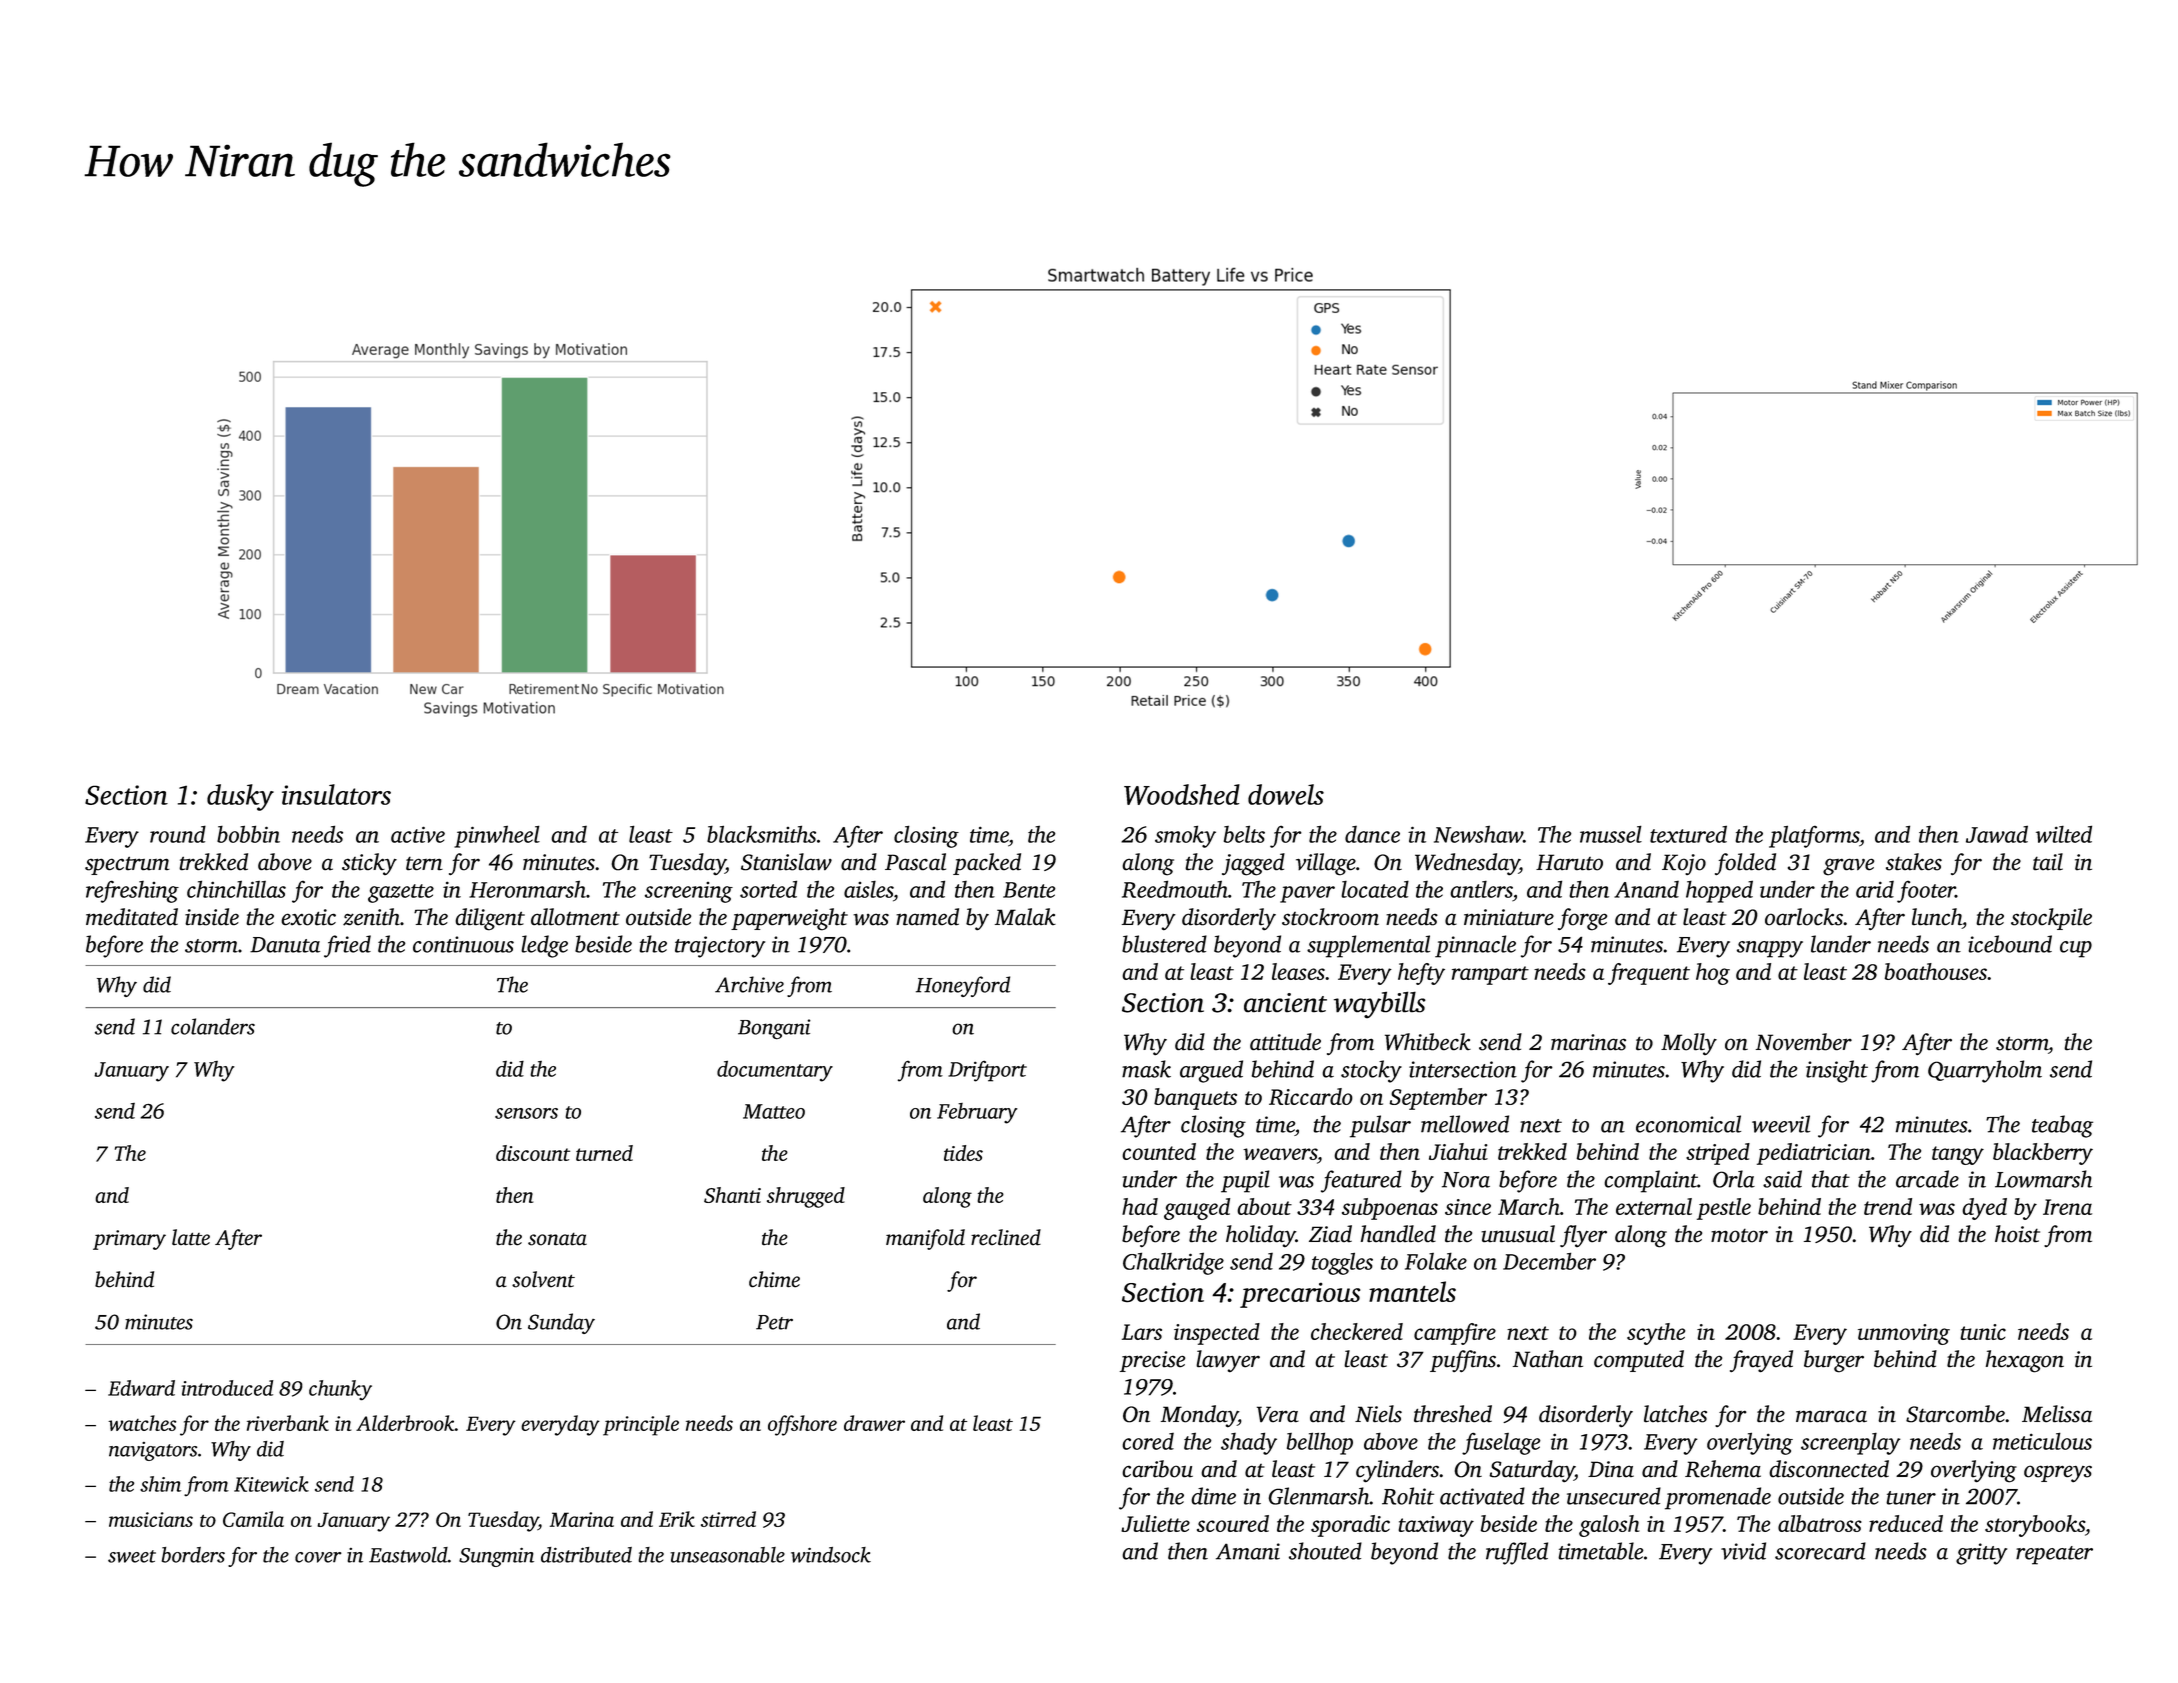 The height and width of the page is (1683, 2178). Describe the element at coordinates (1285, 1003) in the page. I see `ancient` at that location.
